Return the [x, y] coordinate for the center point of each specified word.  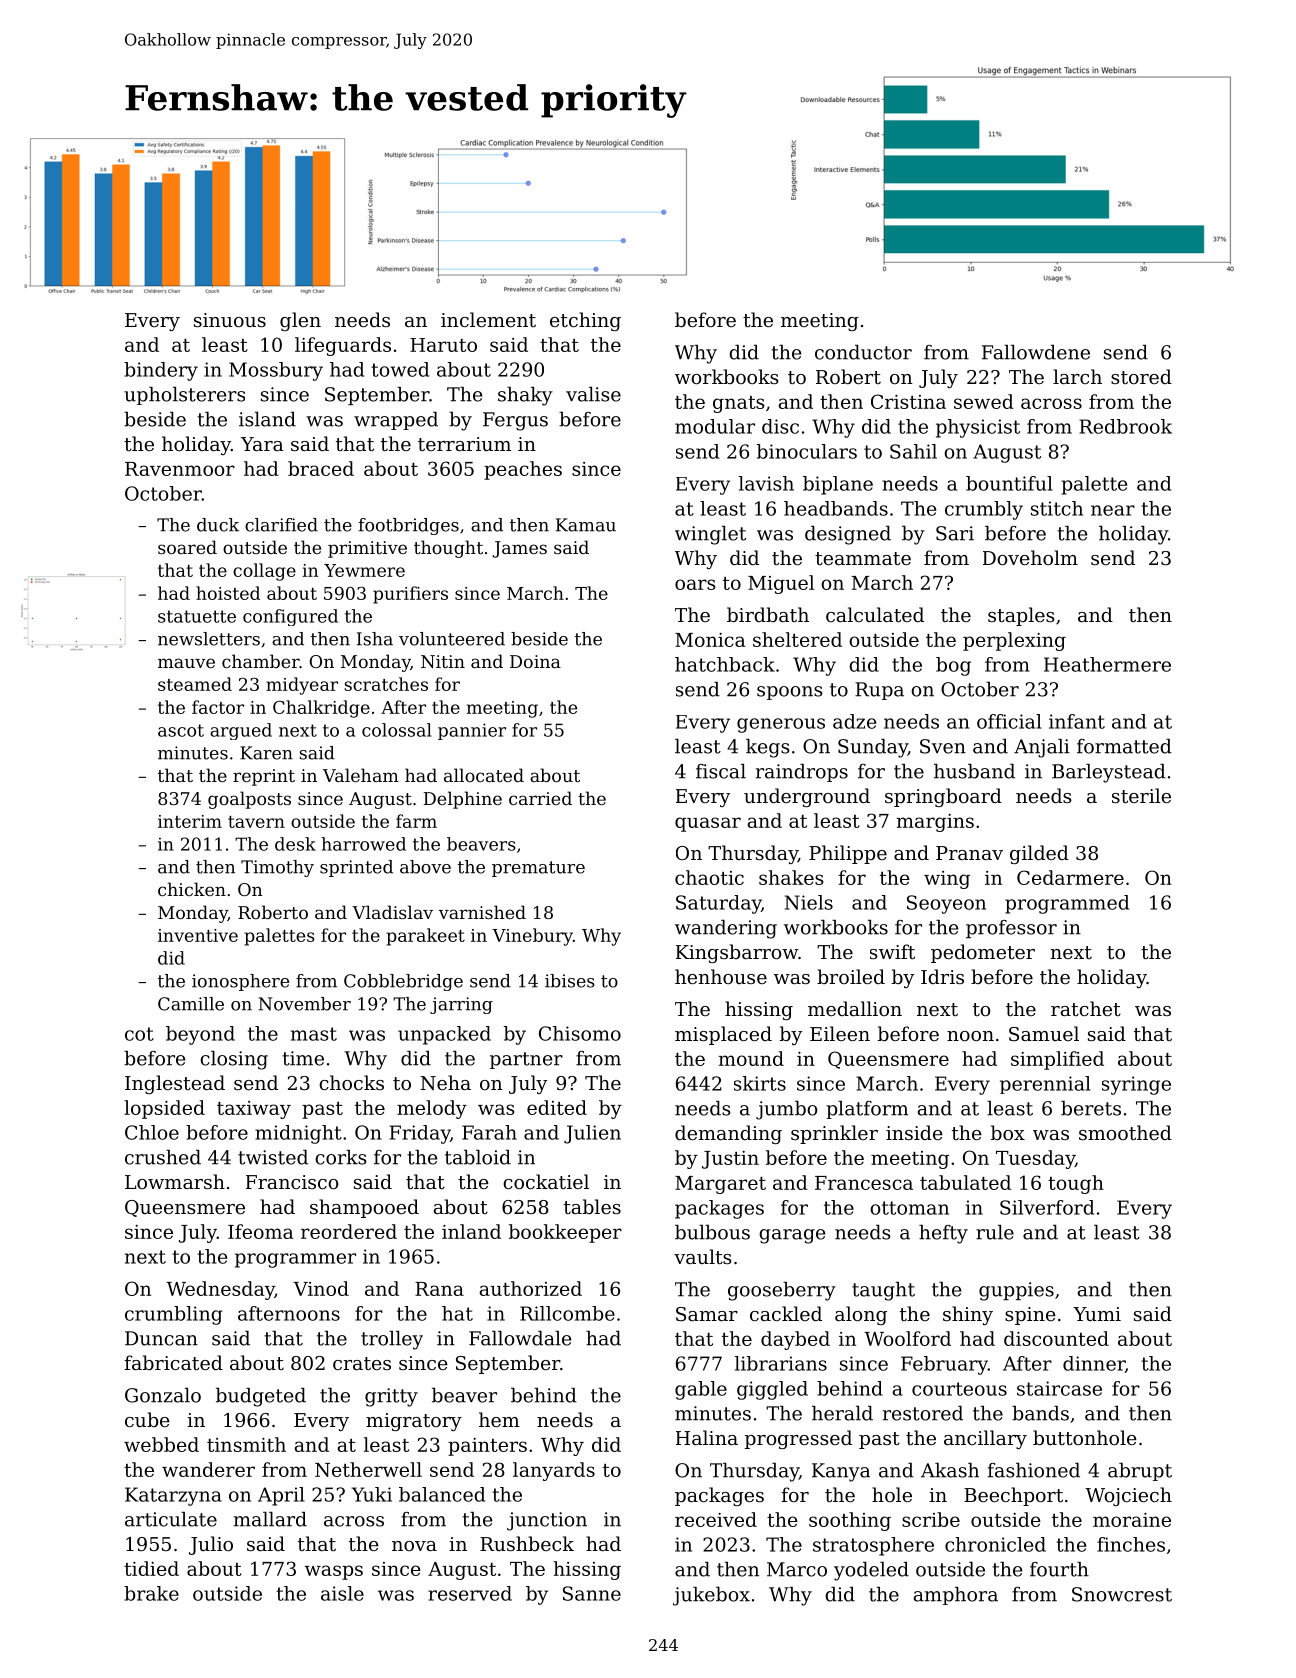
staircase [1059, 1388]
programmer [295, 1260]
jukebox [711, 1596]
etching [585, 321]
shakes [791, 877]
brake [151, 1593]
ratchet [1086, 1008]
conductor [863, 352]
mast [314, 1034]
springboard [943, 797]
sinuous [230, 320]
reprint [264, 777]
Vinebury [532, 937]
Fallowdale [520, 1338]
